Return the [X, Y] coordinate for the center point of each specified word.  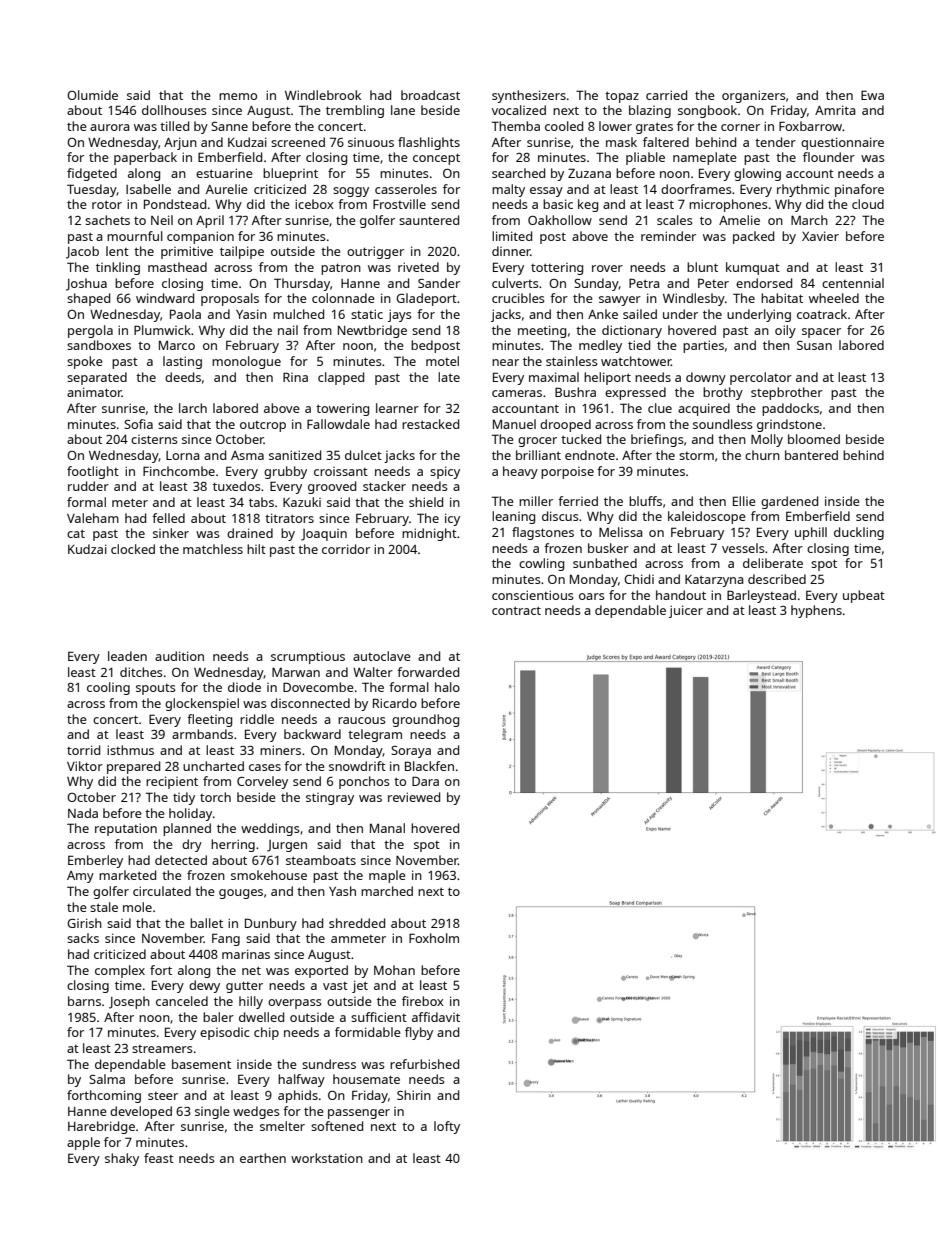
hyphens [816, 611]
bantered [811, 455]
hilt [256, 549]
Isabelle [148, 189]
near [505, 362]
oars [592, 596]
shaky [122, 1159]
